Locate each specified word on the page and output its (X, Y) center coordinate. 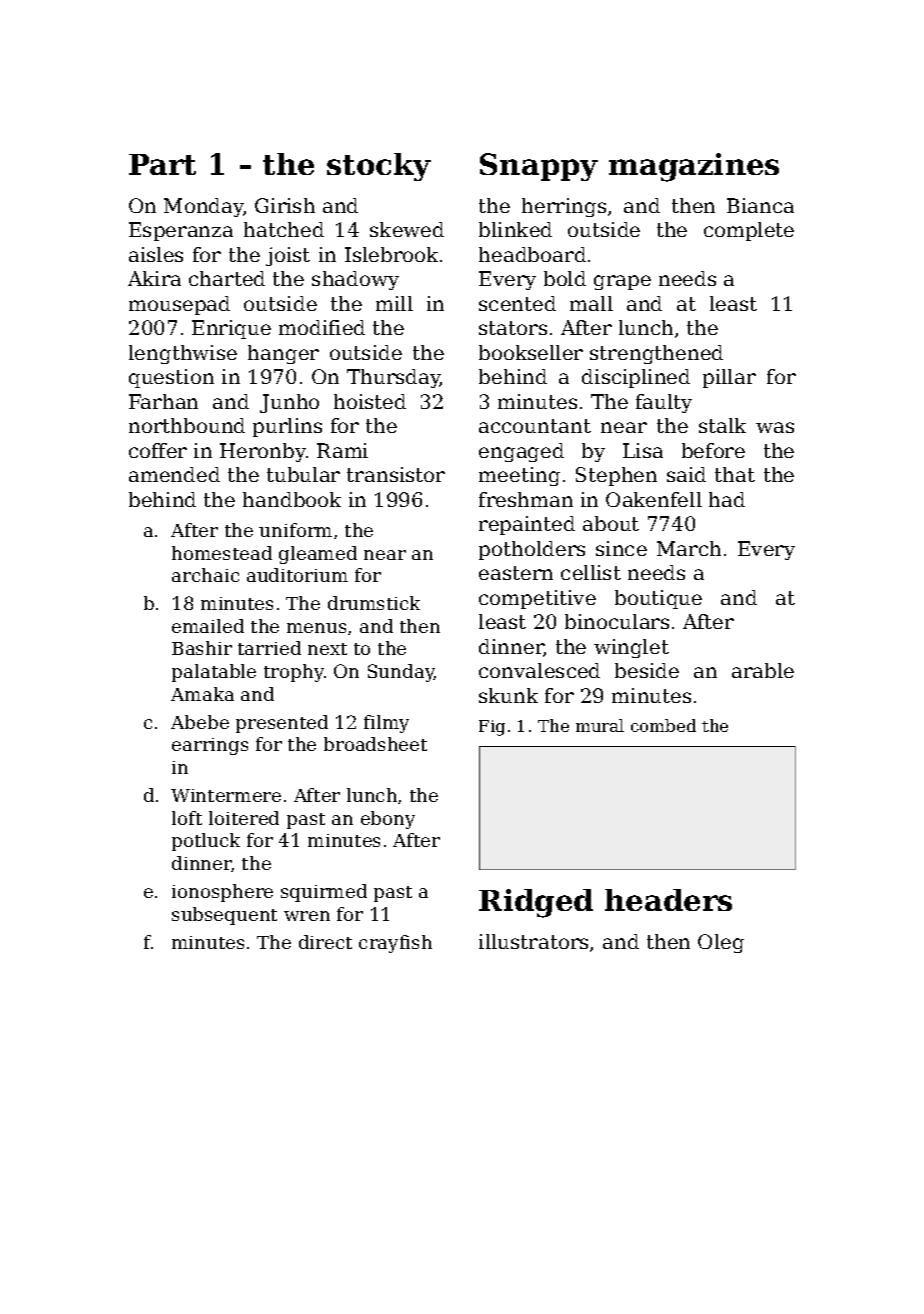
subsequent (224, 916)
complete (749, 231)
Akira (154, 278)
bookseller (531, 352)
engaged (521, 452)
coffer (158, 450)
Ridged (536, 903)
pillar (729, 378)
